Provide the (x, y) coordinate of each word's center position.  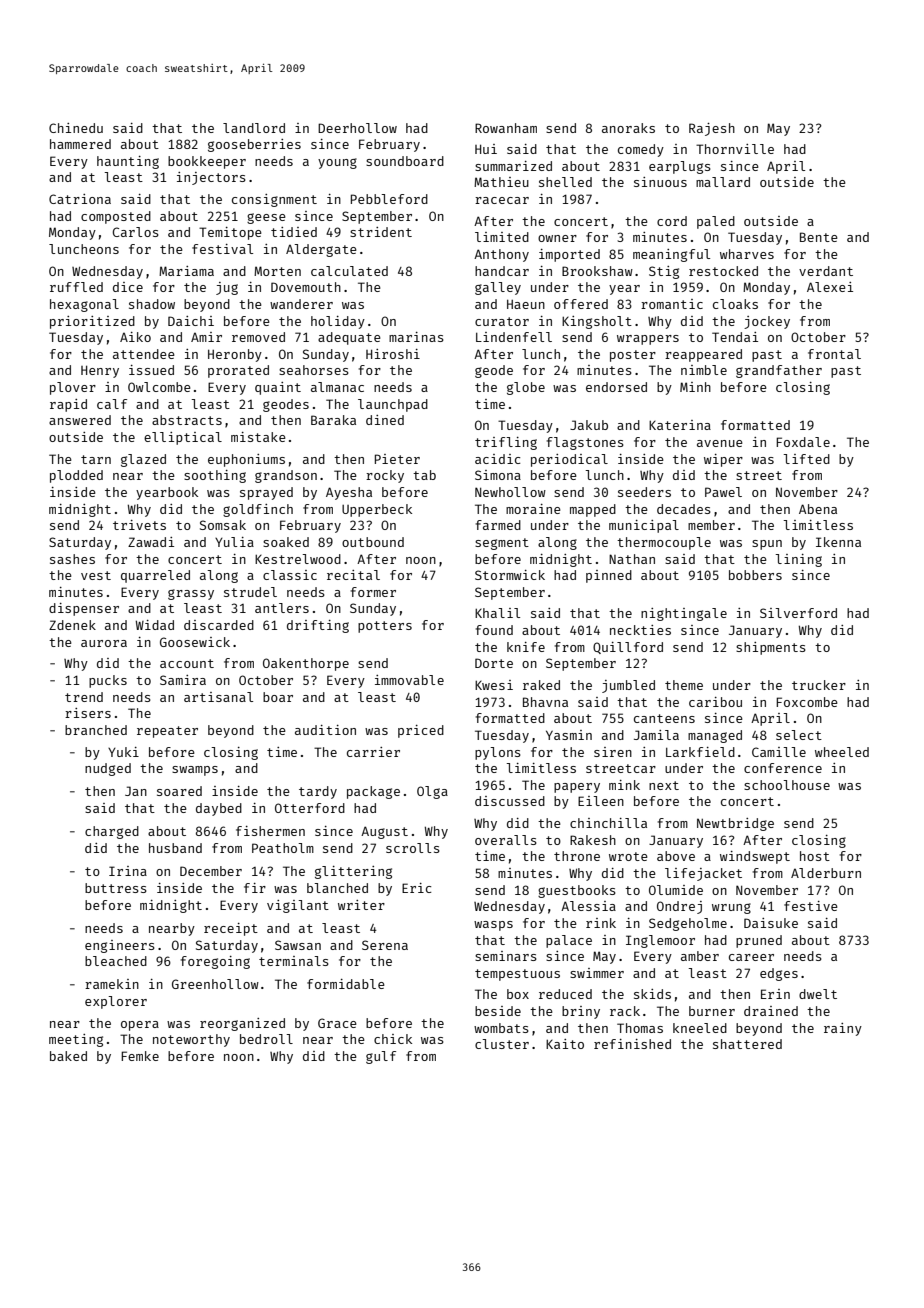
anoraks (628, 128)
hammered (80, 144)
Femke (140, 1056)
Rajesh (712, 129)
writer (361, 905)
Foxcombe (807, 702)
